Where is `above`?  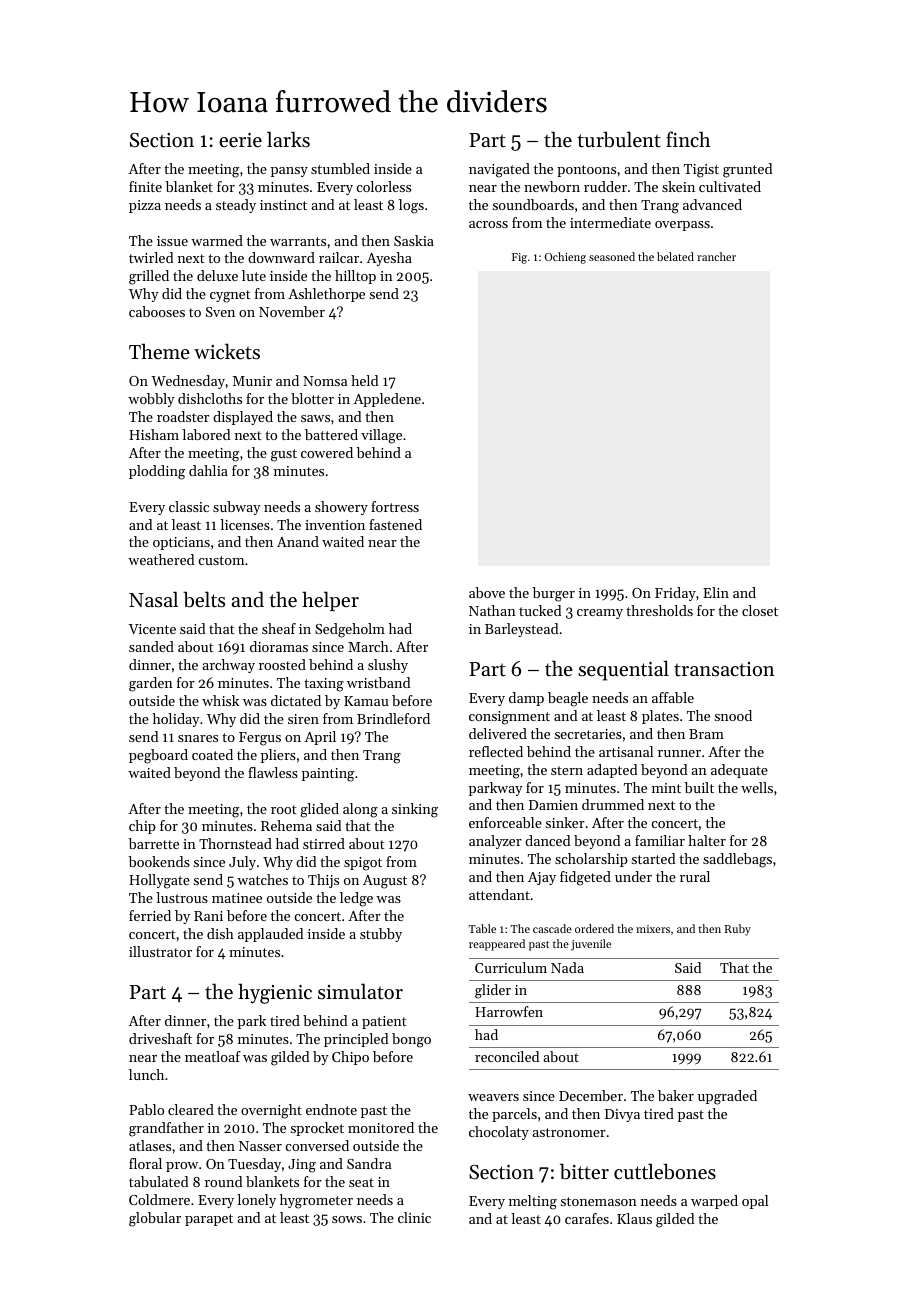
above is located at coordinates (487, 592).
